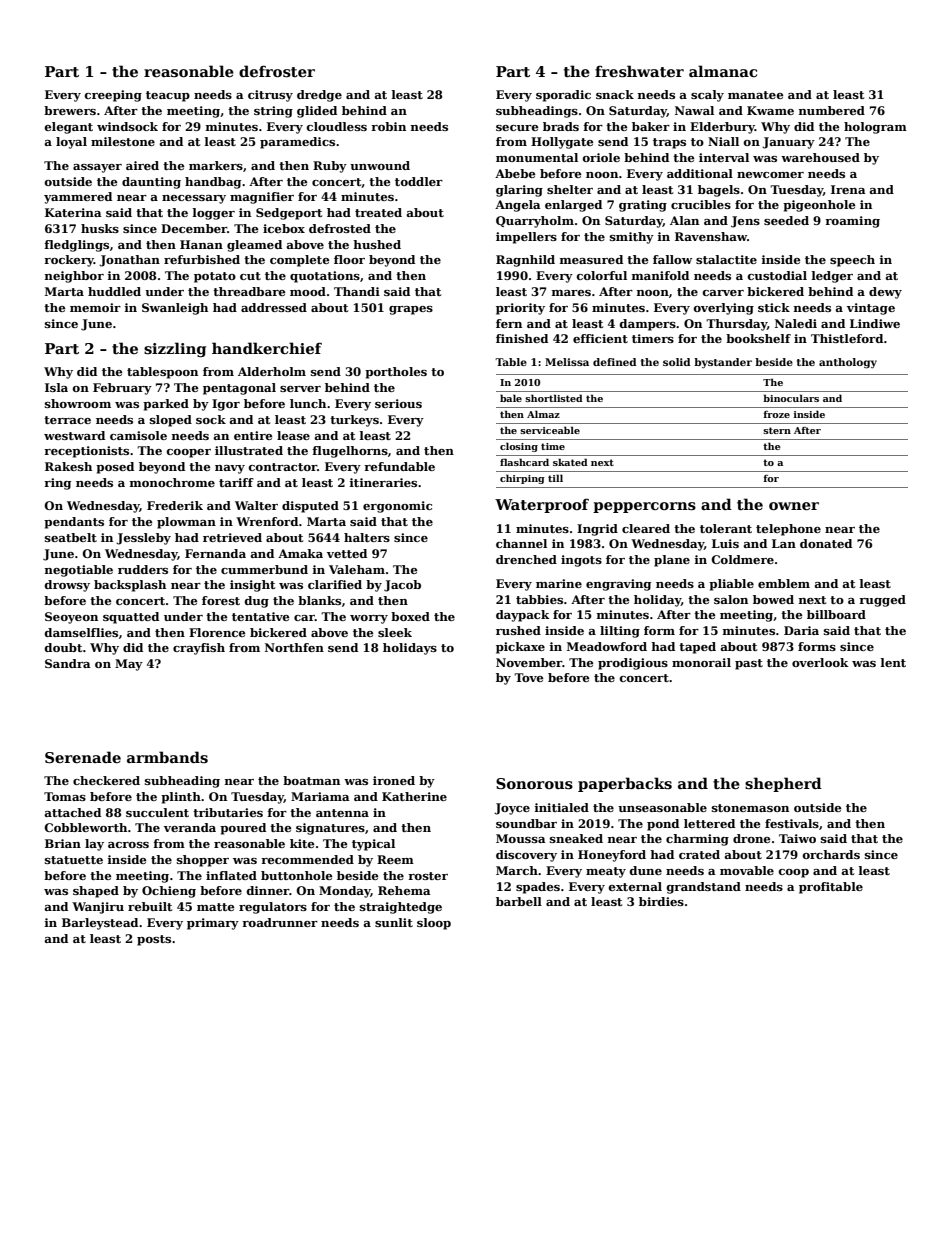 This page has width=952, height=1233. I want to click on Tove, so click(528, 677).
